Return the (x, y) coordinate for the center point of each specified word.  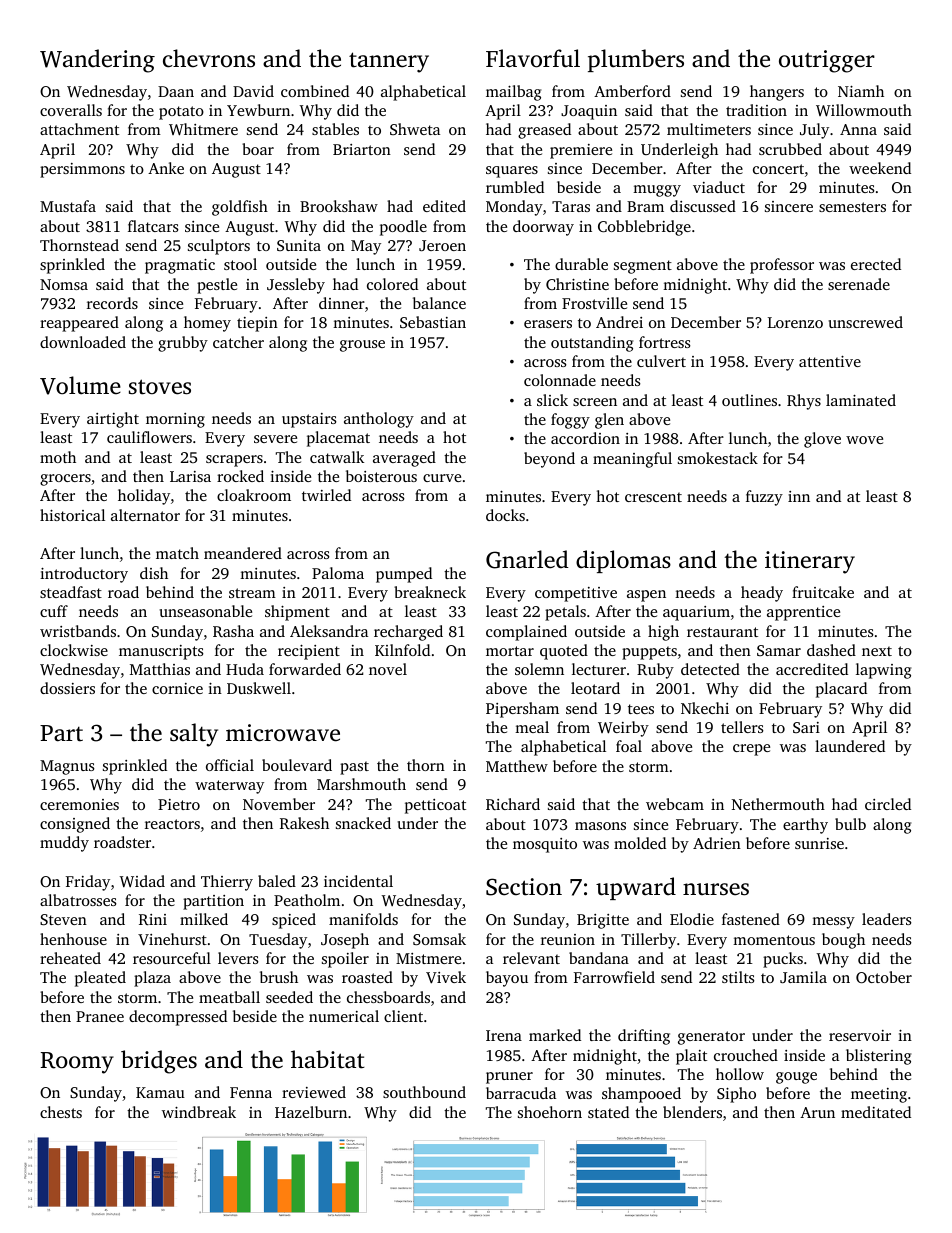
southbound (424, 1092)
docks (505, 515)
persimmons (82, 170)
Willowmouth (864, 110)
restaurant (722, 632)
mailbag (513, 93)
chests (61, 1112)
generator (711, 1038)
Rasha (233, 631)
